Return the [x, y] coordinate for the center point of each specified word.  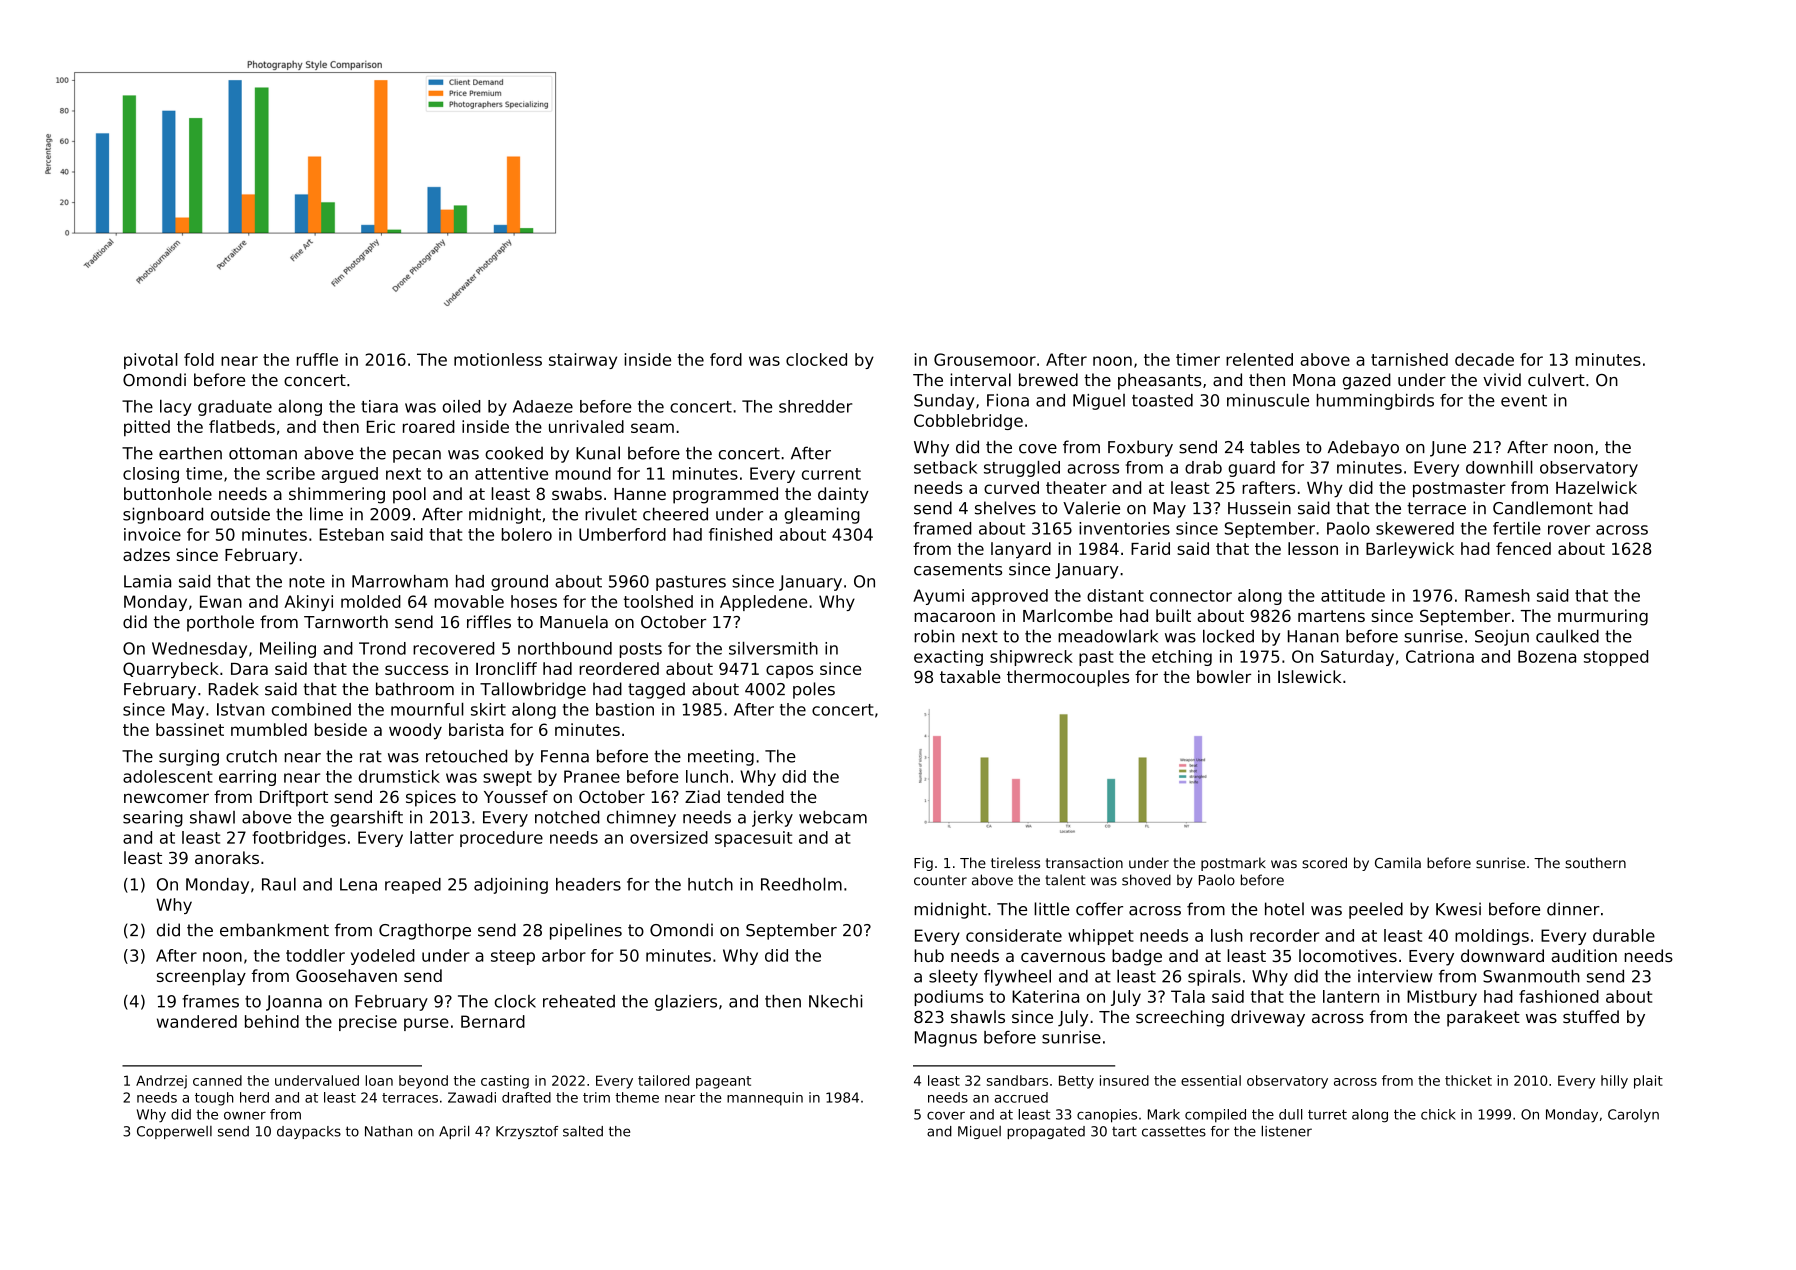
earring [247, 778]
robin [934, 636]
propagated [1046, 1132]
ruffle [317, 359]
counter [940, 880]
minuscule [1268, 400]
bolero [527, 534]
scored [1324, 863]
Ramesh [1497, 595]
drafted [526, 1097]
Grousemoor [985, 359]
